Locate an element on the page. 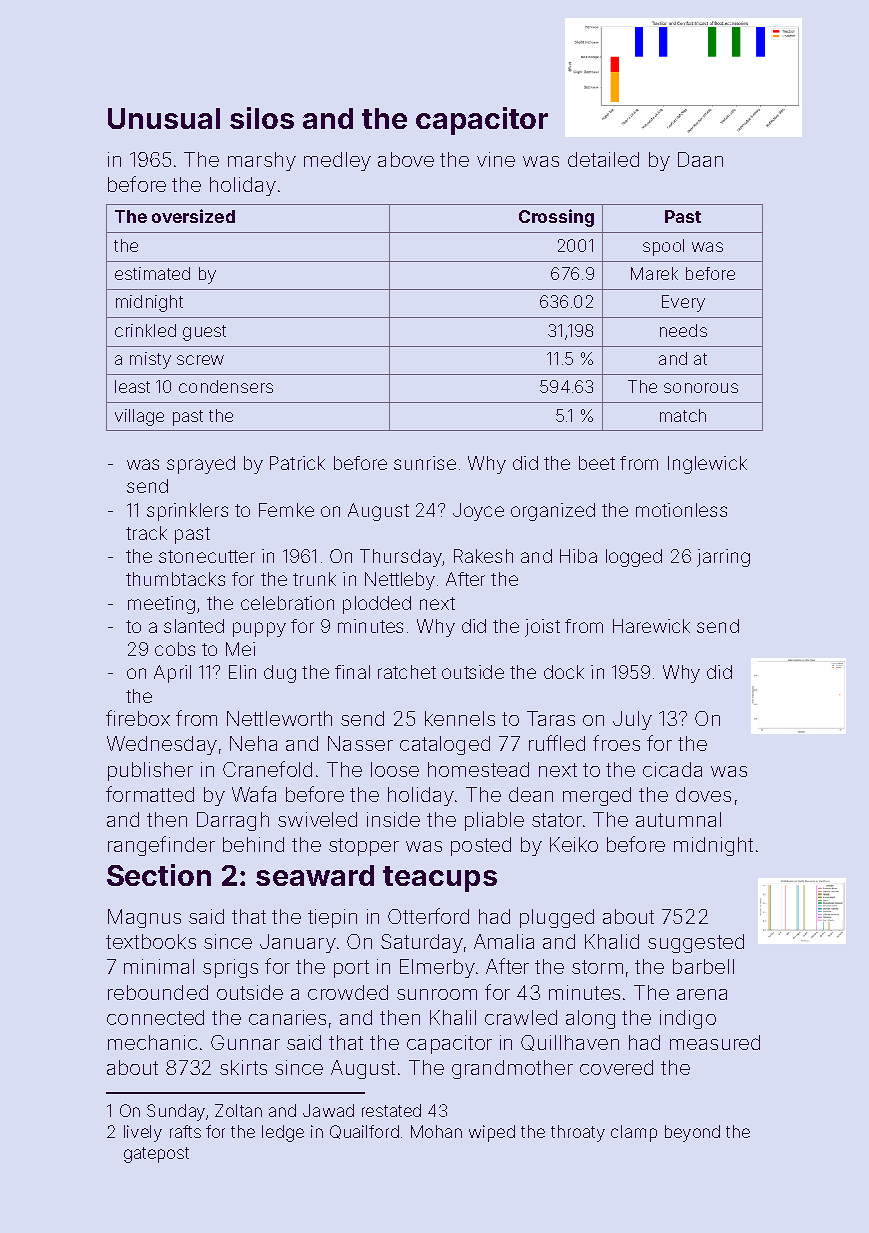 The width and height of the document is (869, 1233). beet is located at coordinates (597, 463).
